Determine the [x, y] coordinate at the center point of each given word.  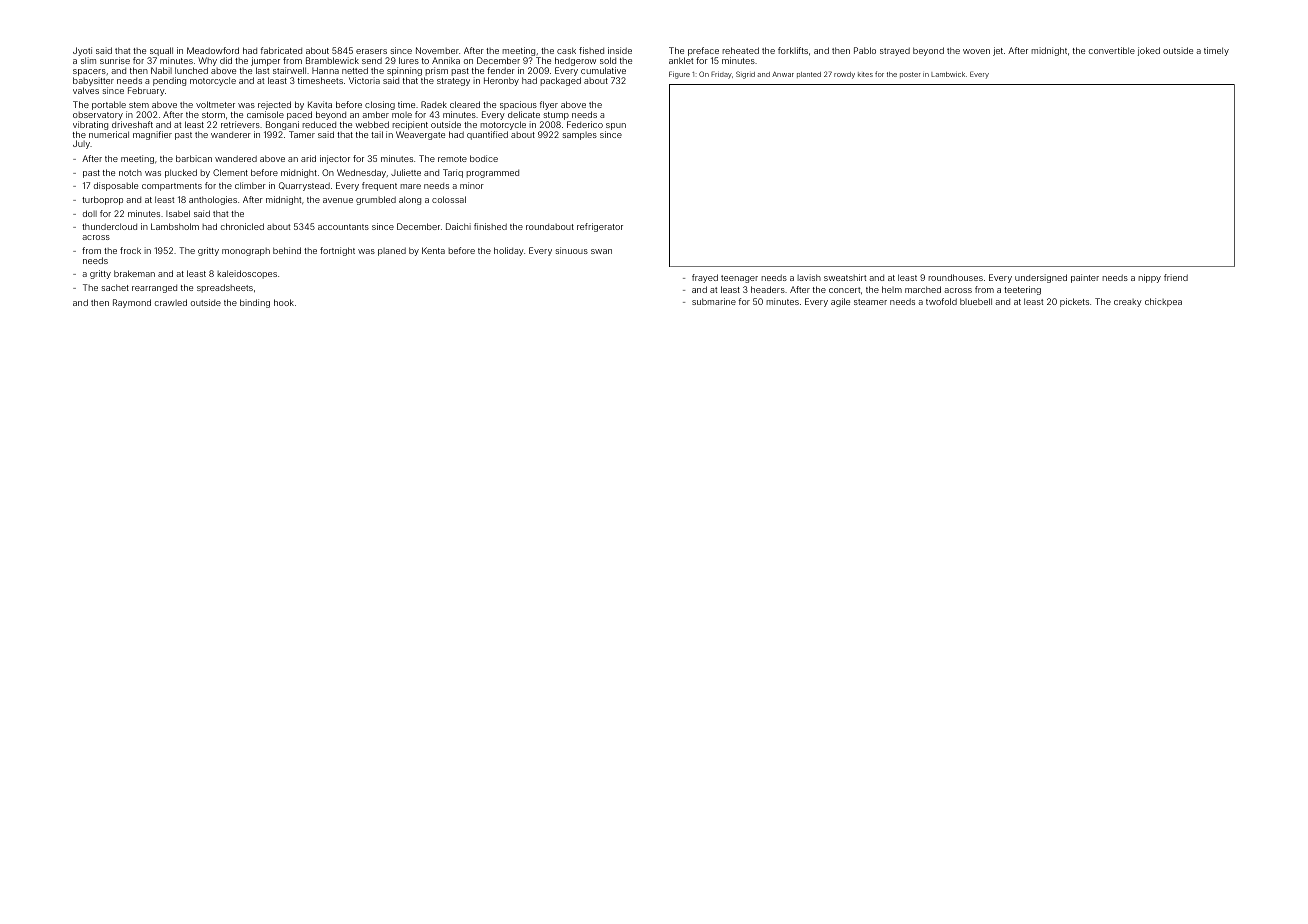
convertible [1112, 50]
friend [1176, 277]
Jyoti [82, 51]
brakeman [134, 273]
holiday [509, 251]
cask [566, 50]
